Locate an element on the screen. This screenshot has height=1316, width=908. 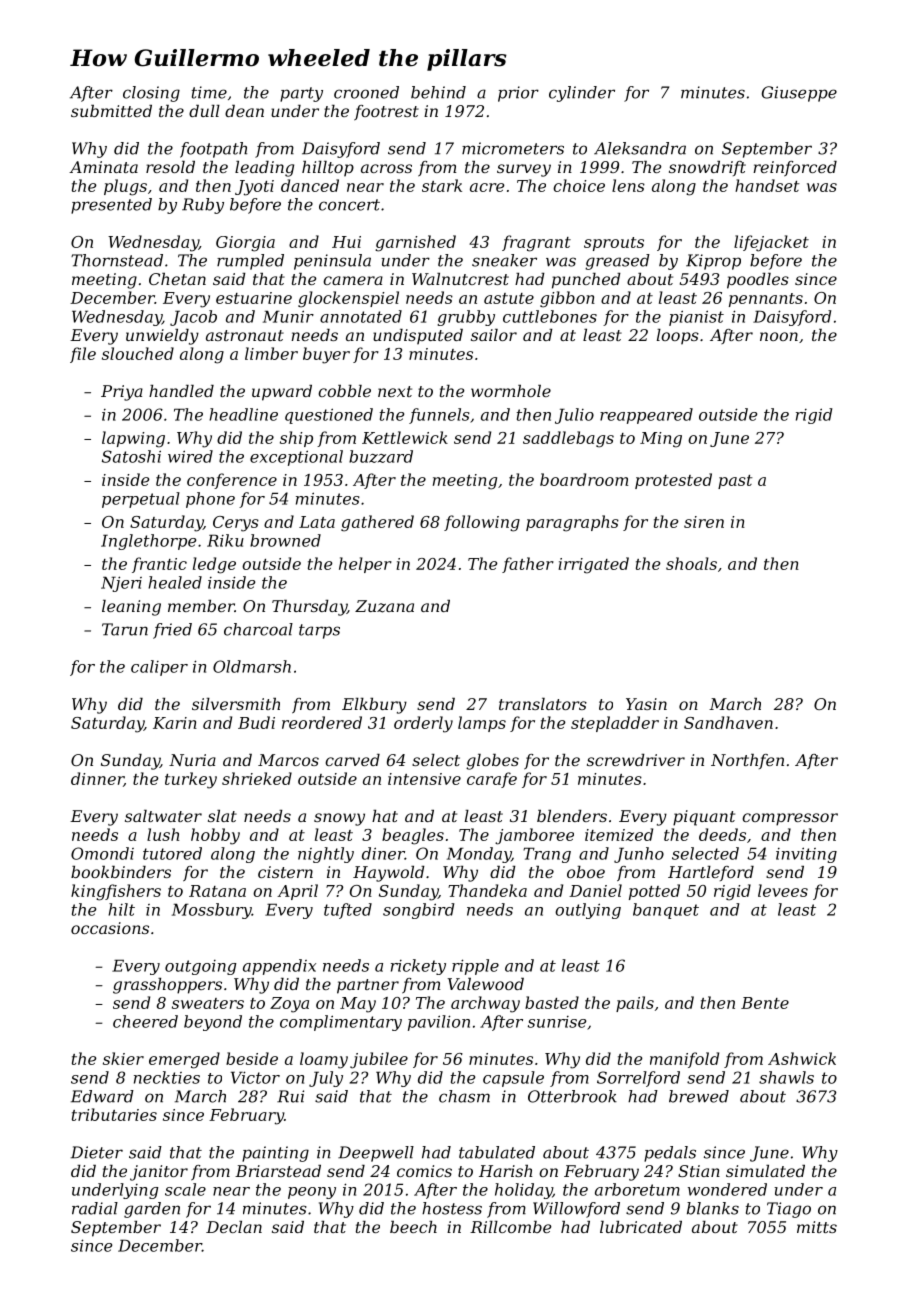
Rillcombe is located at coordinates (510, 1227).
